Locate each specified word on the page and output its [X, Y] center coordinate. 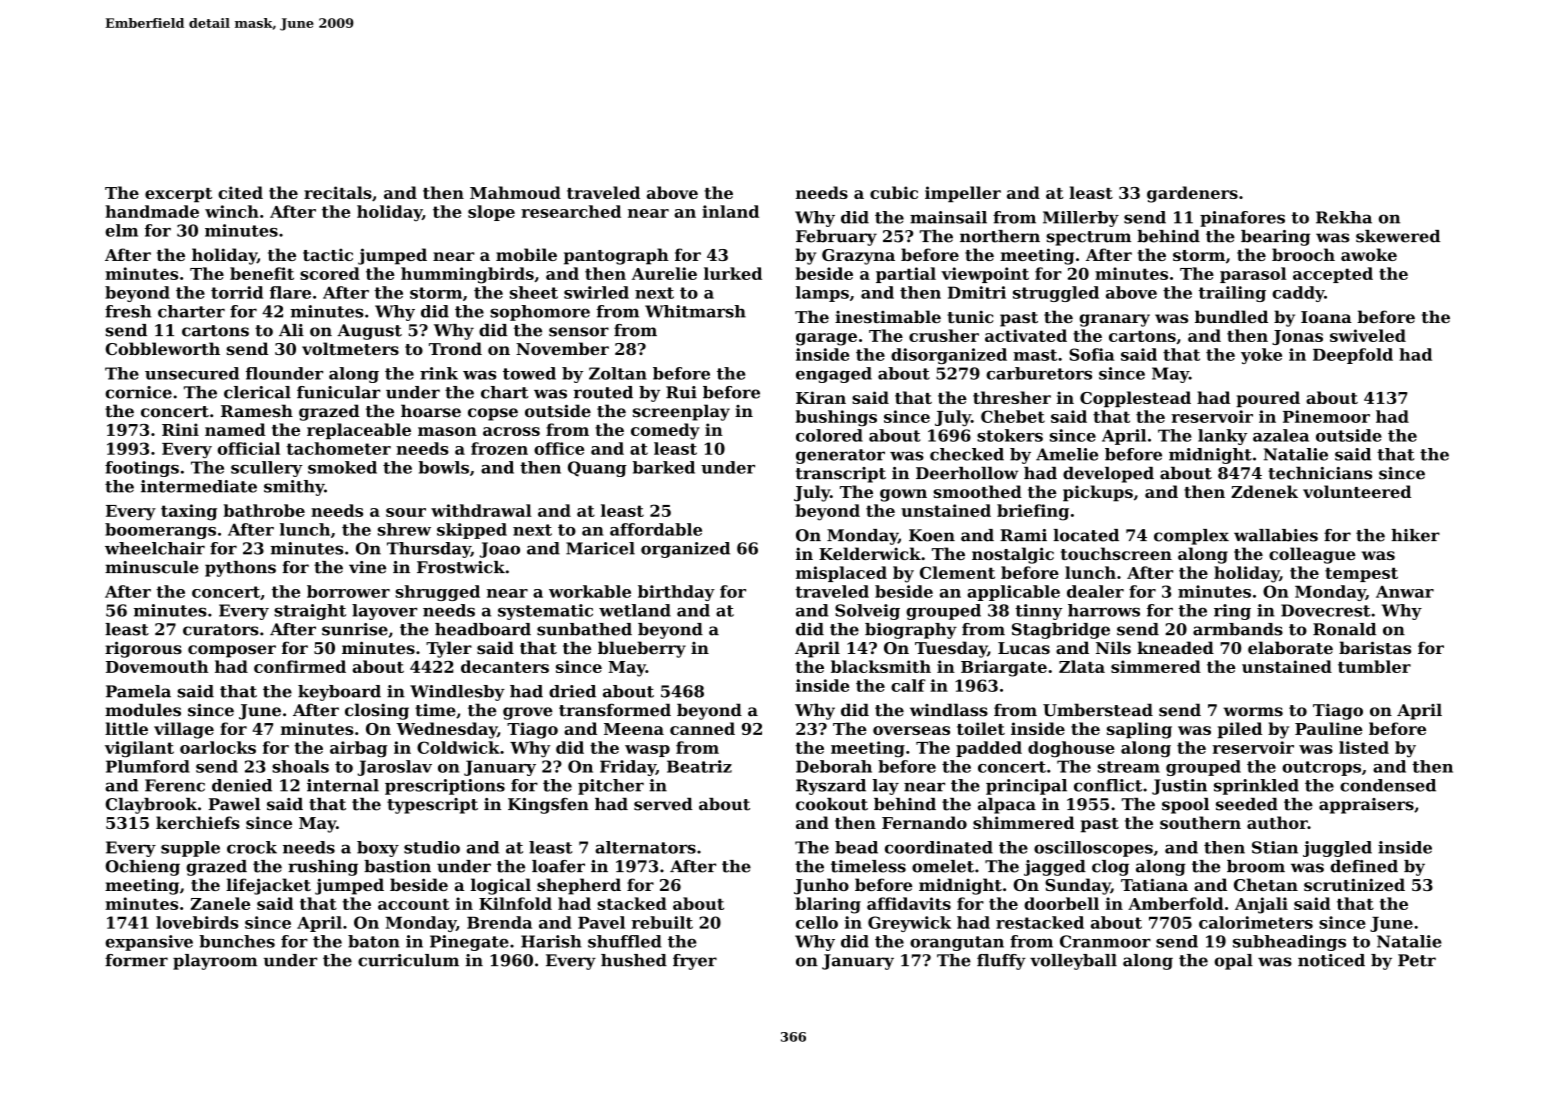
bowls [443, 467]
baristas [1375, 647]
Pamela [138, 691]
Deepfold [1353, 356]
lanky [1222, 437]
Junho [821, 886]
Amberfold [1176, 903]
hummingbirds [467, 275]
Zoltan [618, 373]
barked [664, 467]
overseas [911, 730]
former [136, 960]
